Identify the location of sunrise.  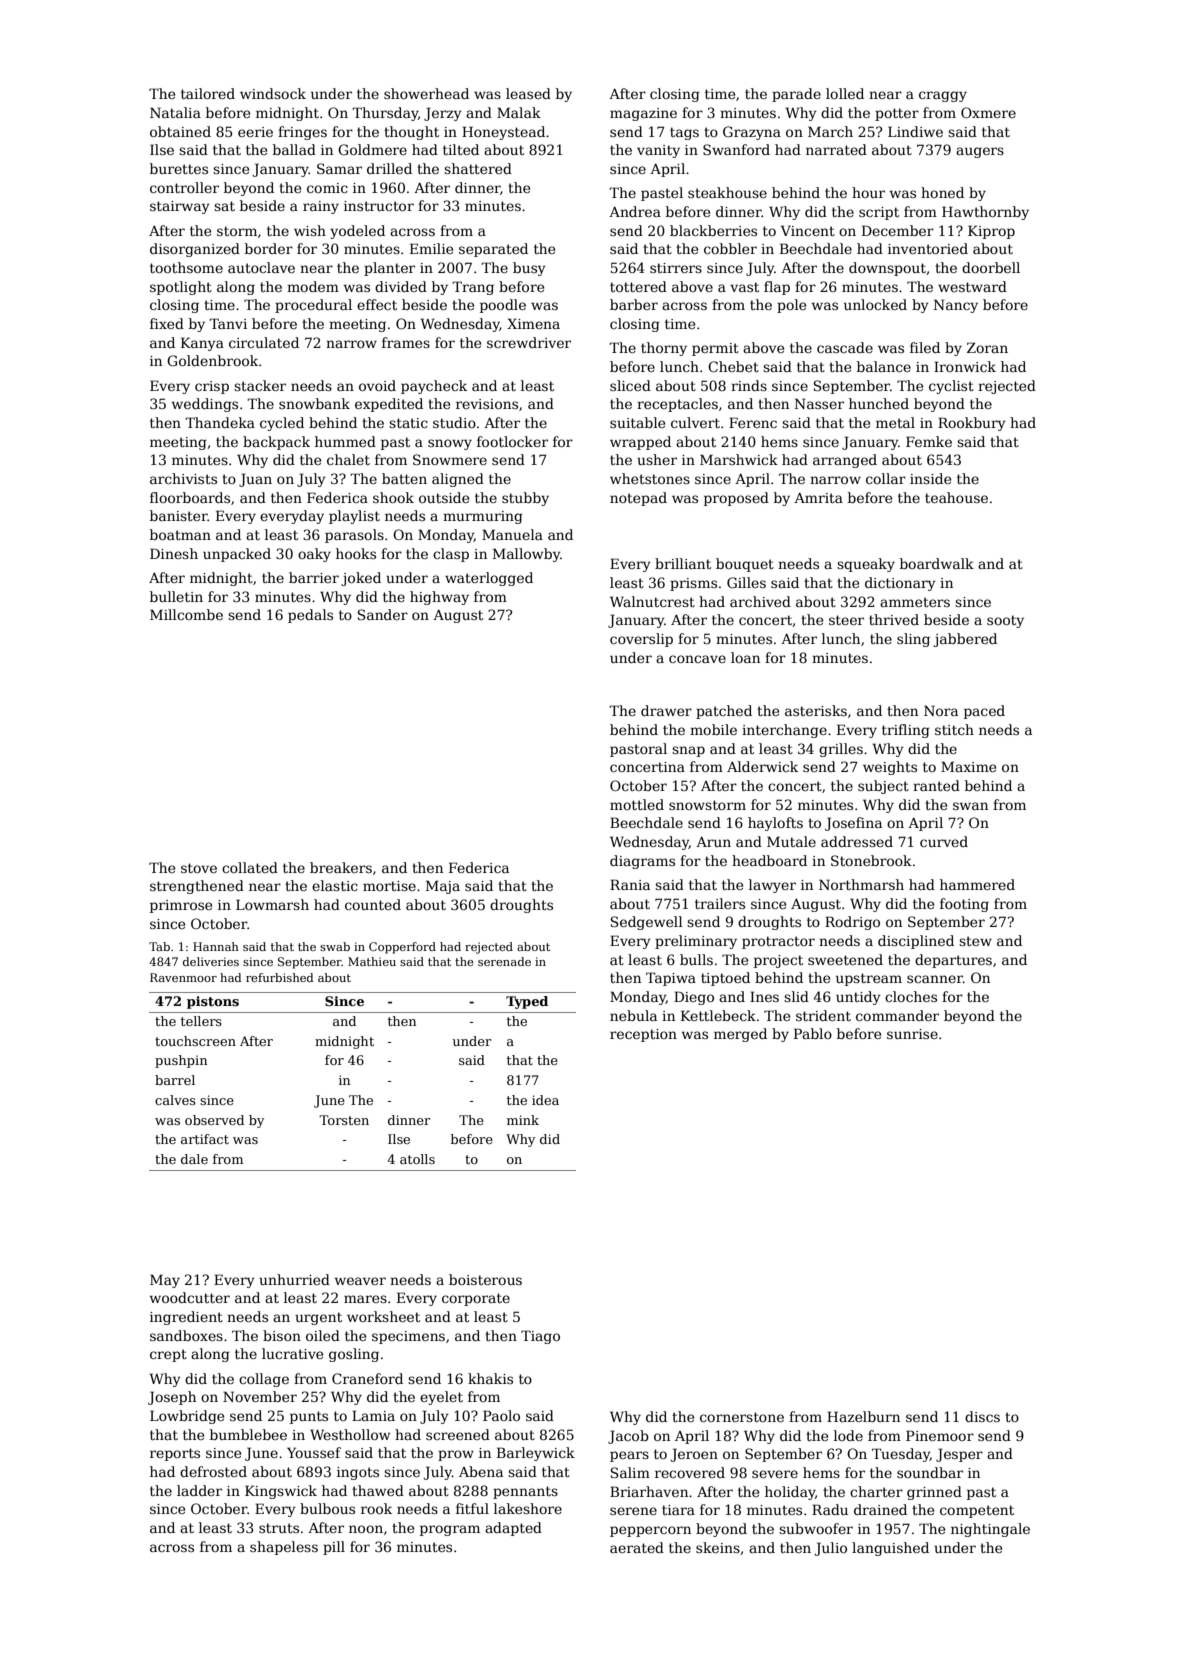
(912, 1034).
